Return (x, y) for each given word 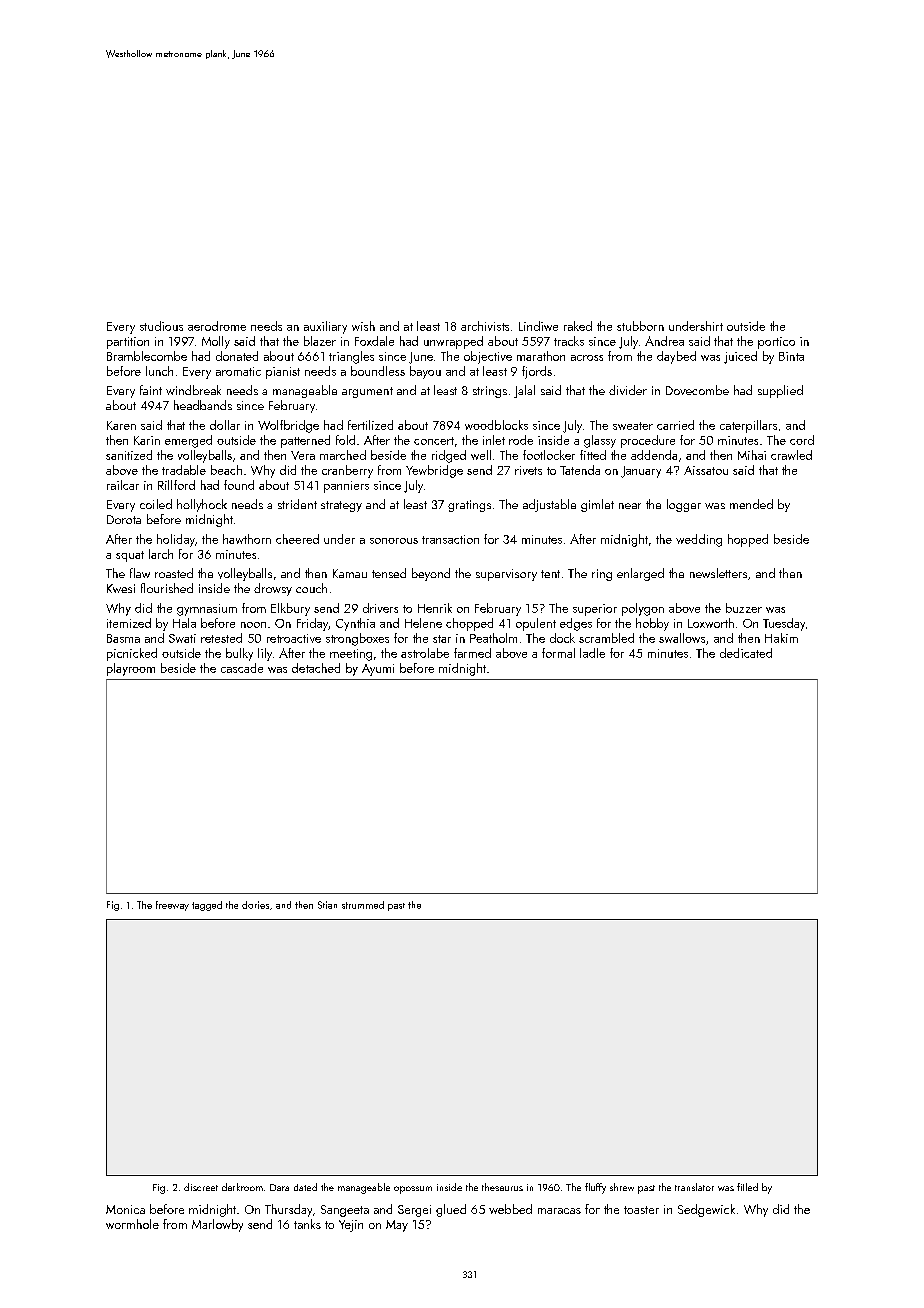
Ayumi (378, 670)
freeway (172, 906)
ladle (592, 653)
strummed (363, 905)
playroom (131, 669)
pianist (283, 373)
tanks (307, 1224)
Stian (327, 905)
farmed (472, 653)
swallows (682, 638)
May (397, 1226)
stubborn (640, 326)
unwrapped (453, 342)
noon (253, 625)
